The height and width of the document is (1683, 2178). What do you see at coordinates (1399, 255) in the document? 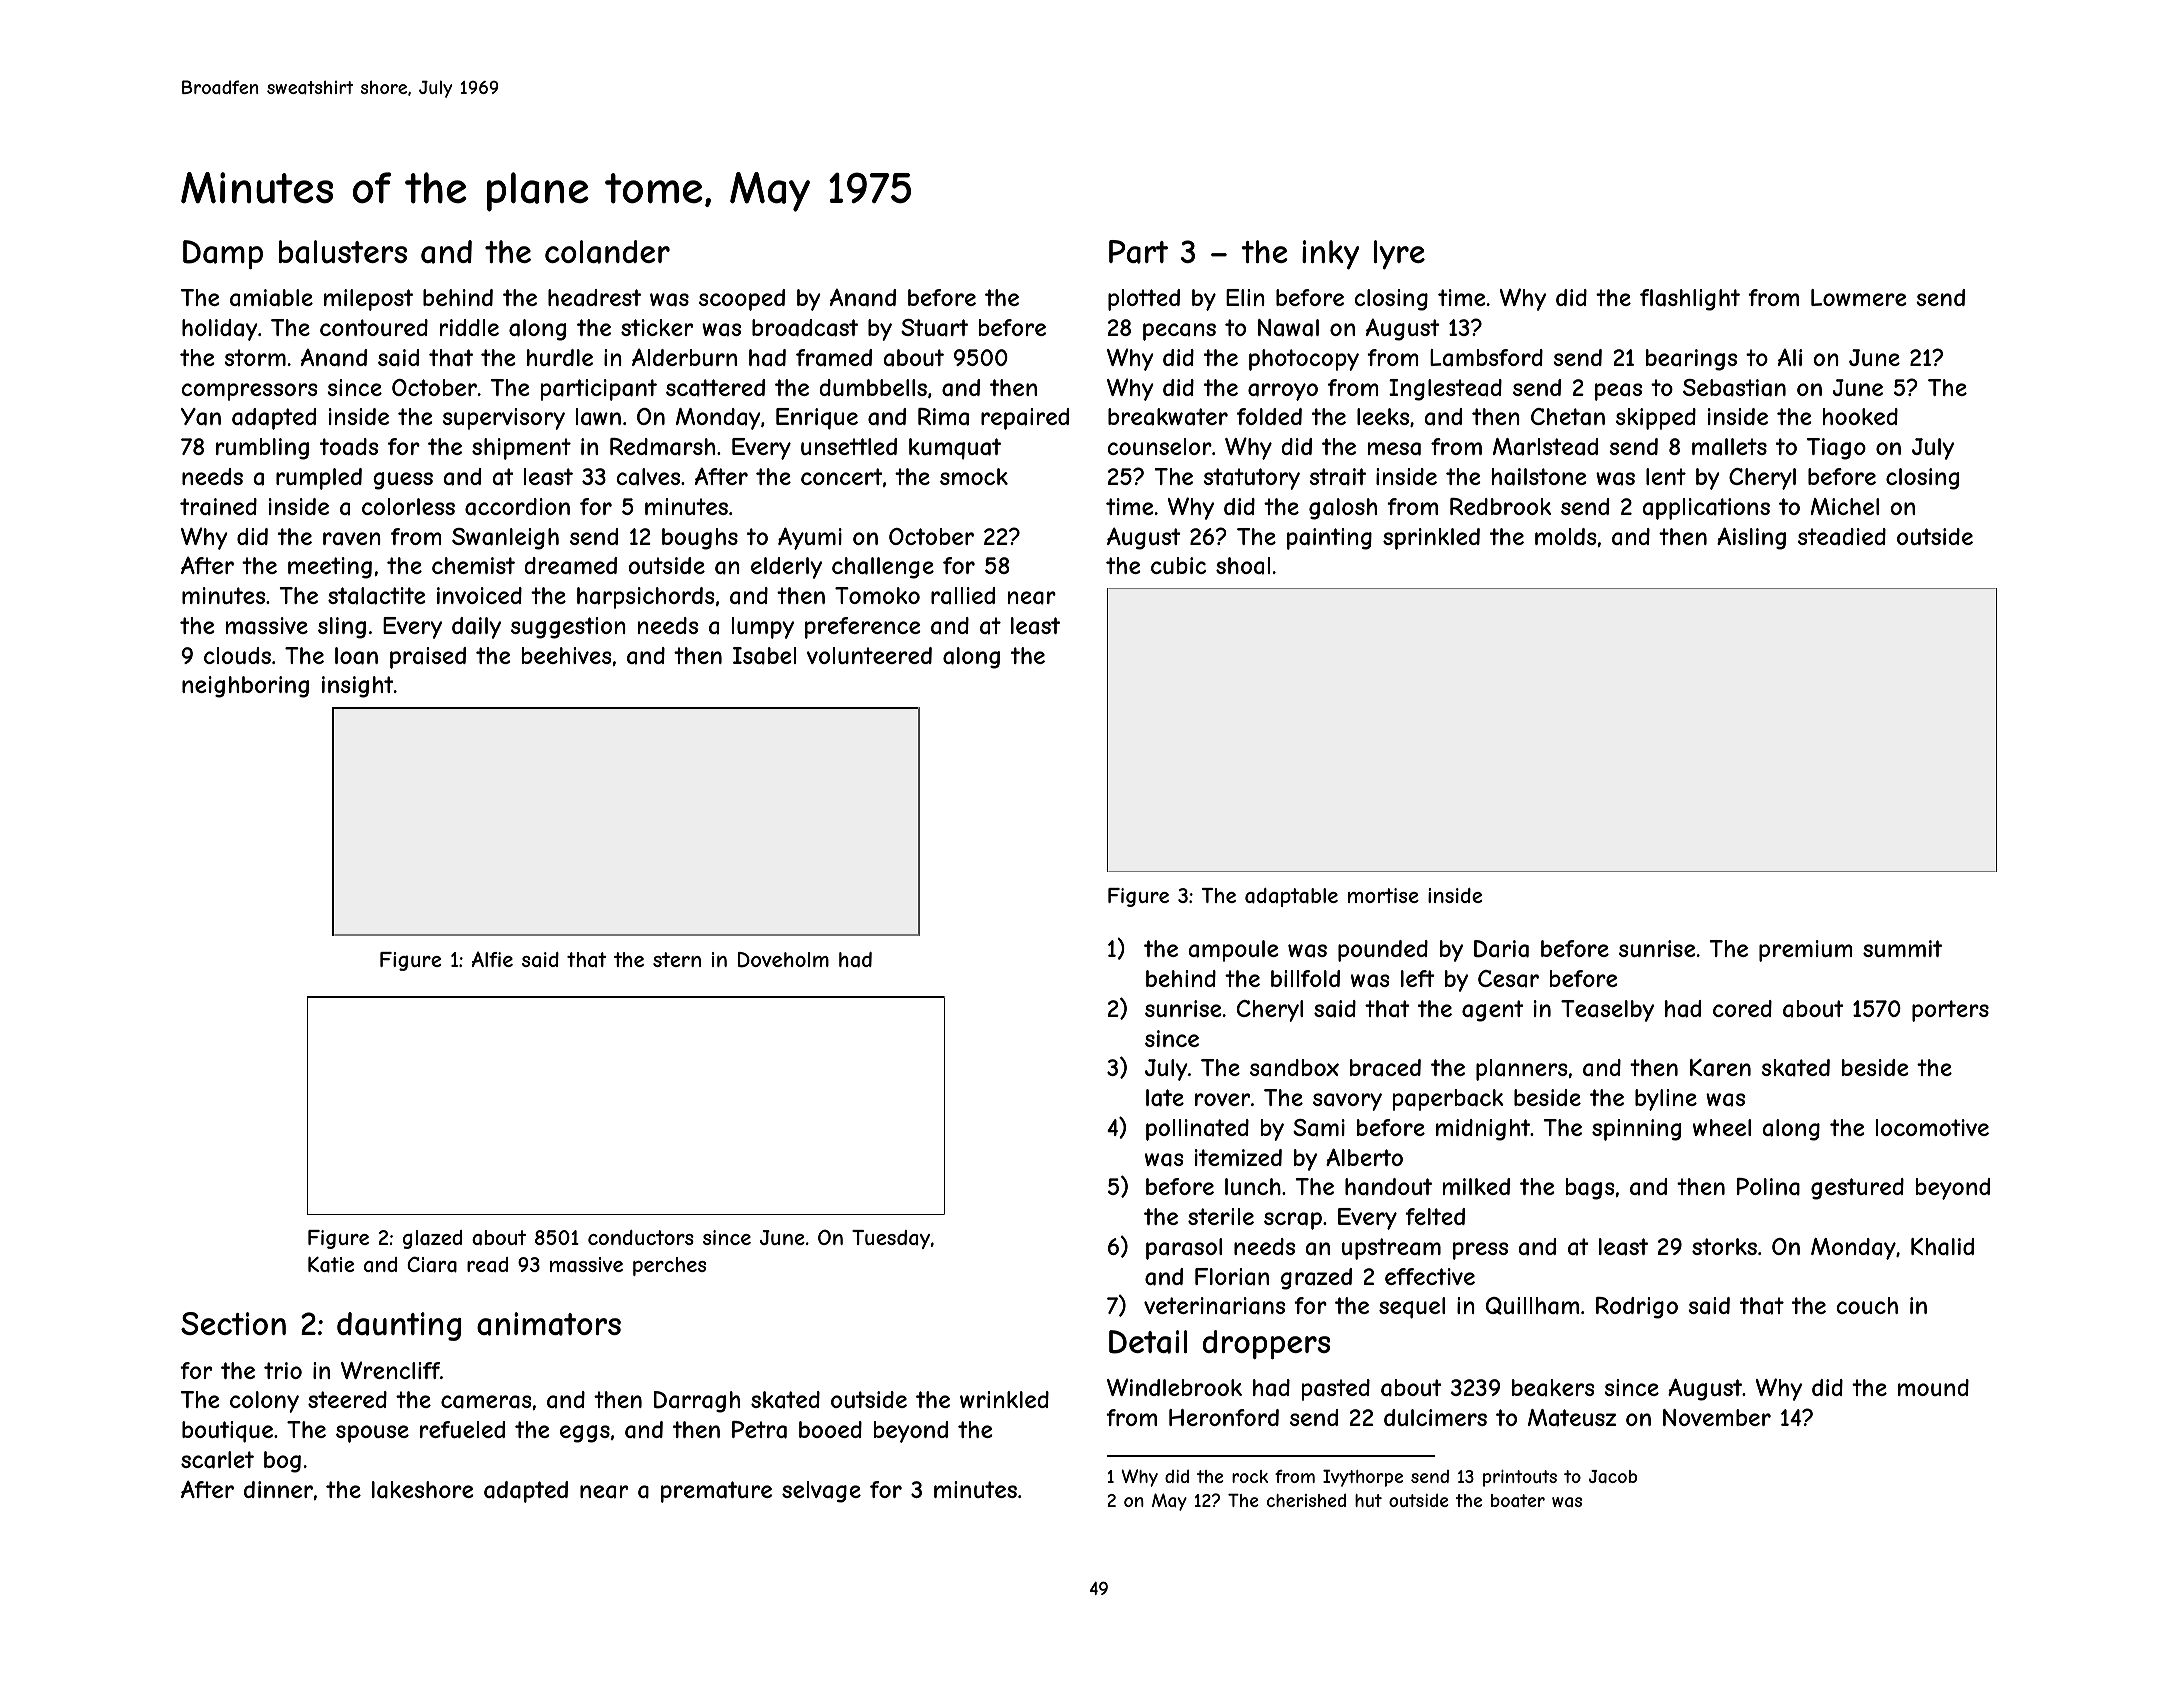
I see `lyre` at bounding box center [1399, 255].
